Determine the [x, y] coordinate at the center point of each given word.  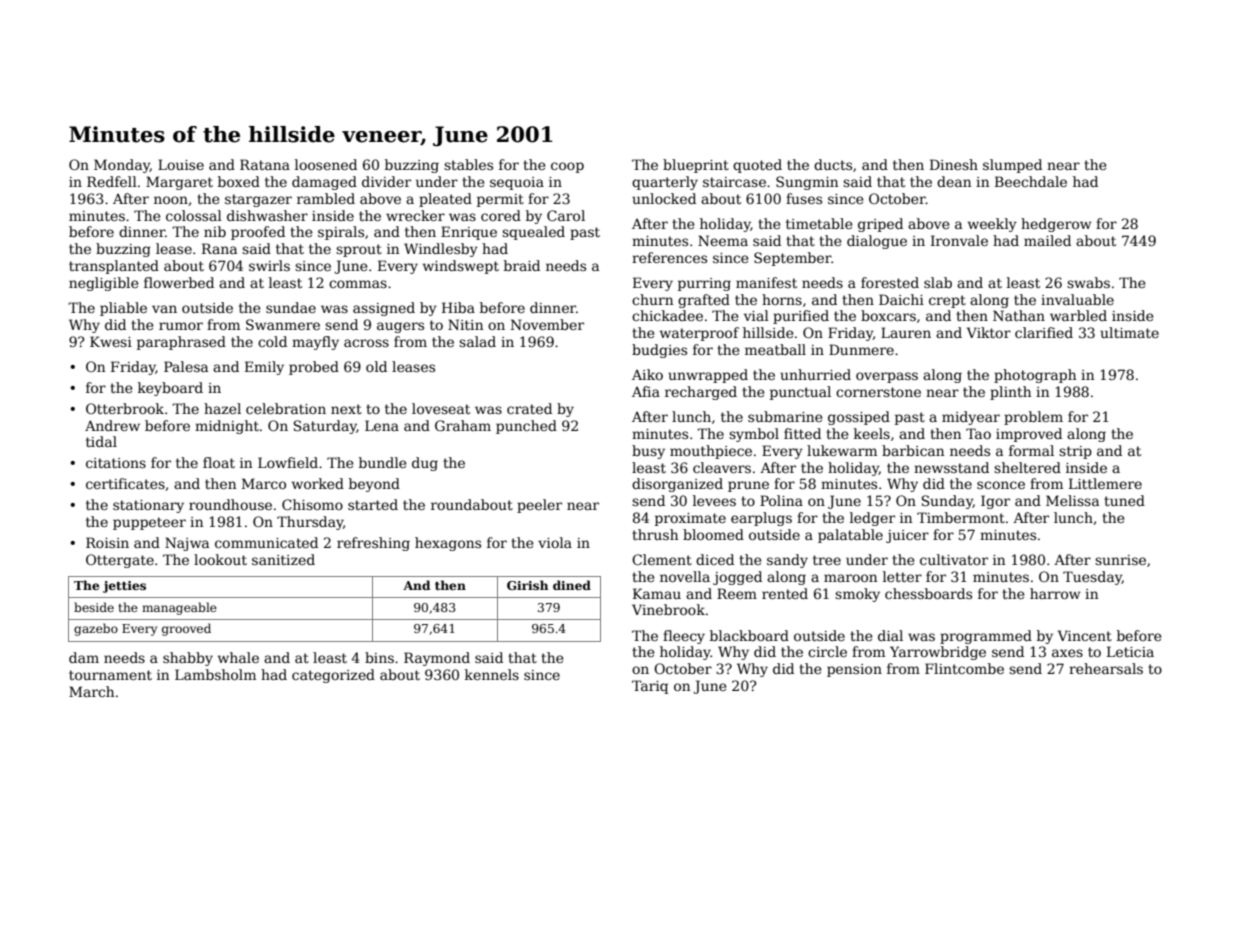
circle [827, 651]
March [91, 691]
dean [954, 181]
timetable [819, 223]
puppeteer [149, 523]
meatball [775, 349]
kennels [492, 674]
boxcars [888, 315]
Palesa [186, 366]
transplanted [114, 267]
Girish [527, 585]
